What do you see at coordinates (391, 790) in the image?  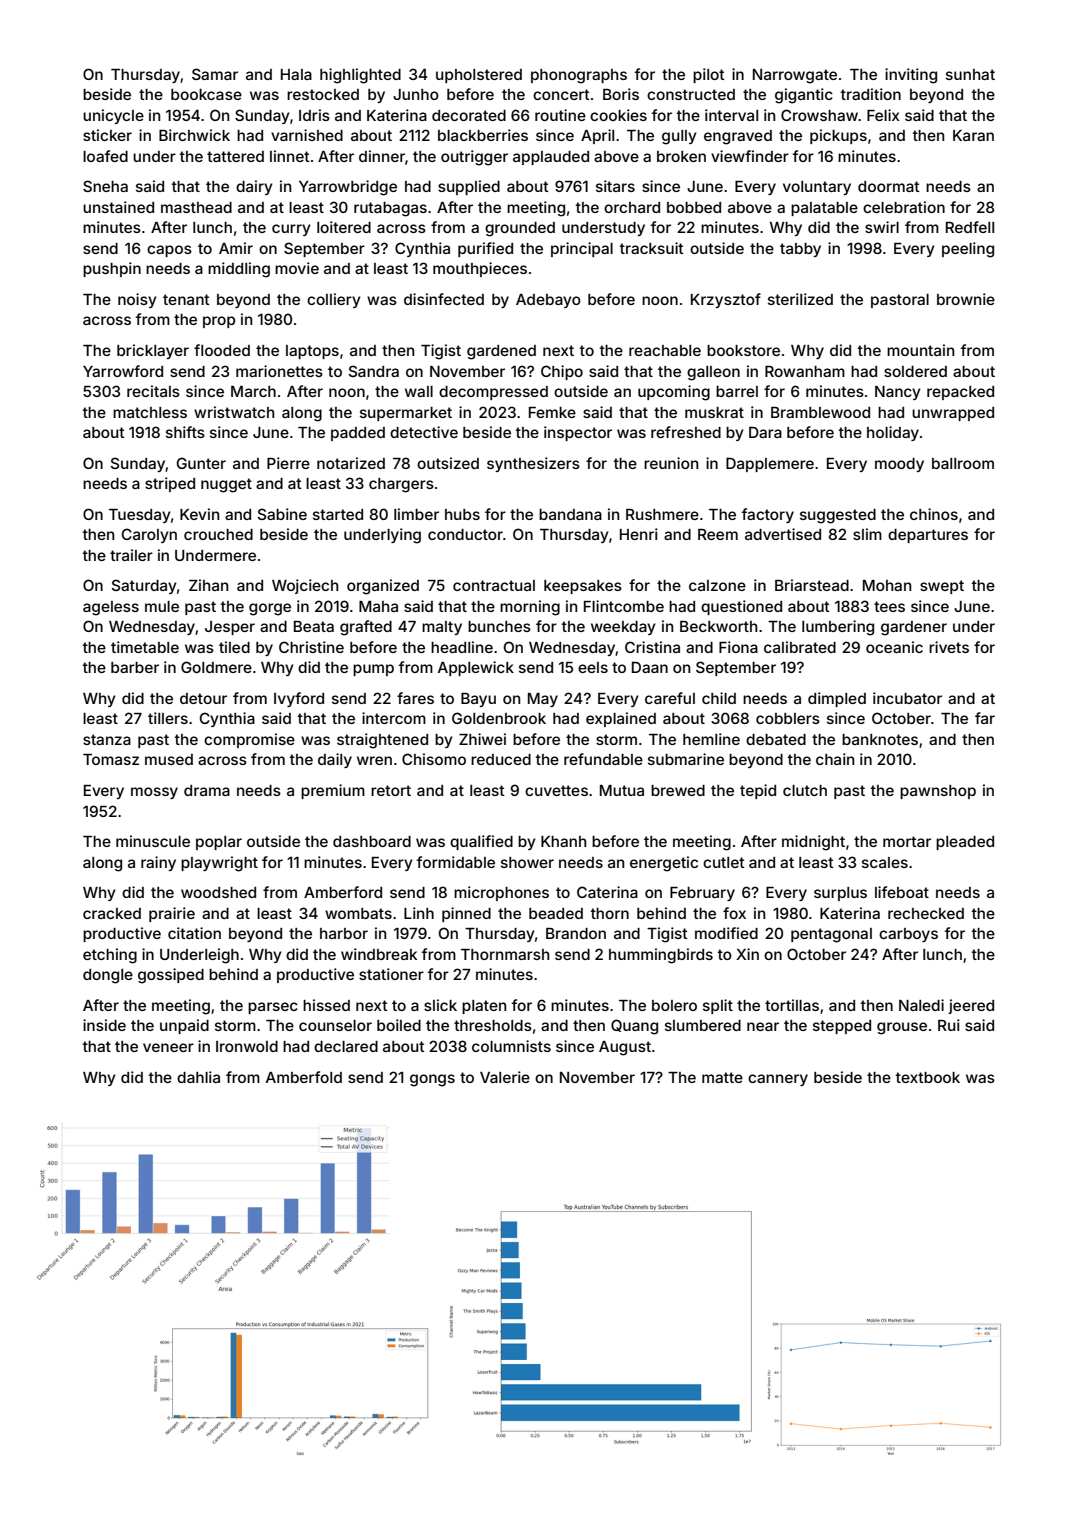 I see `retort` at bounding box center [391, 790].
